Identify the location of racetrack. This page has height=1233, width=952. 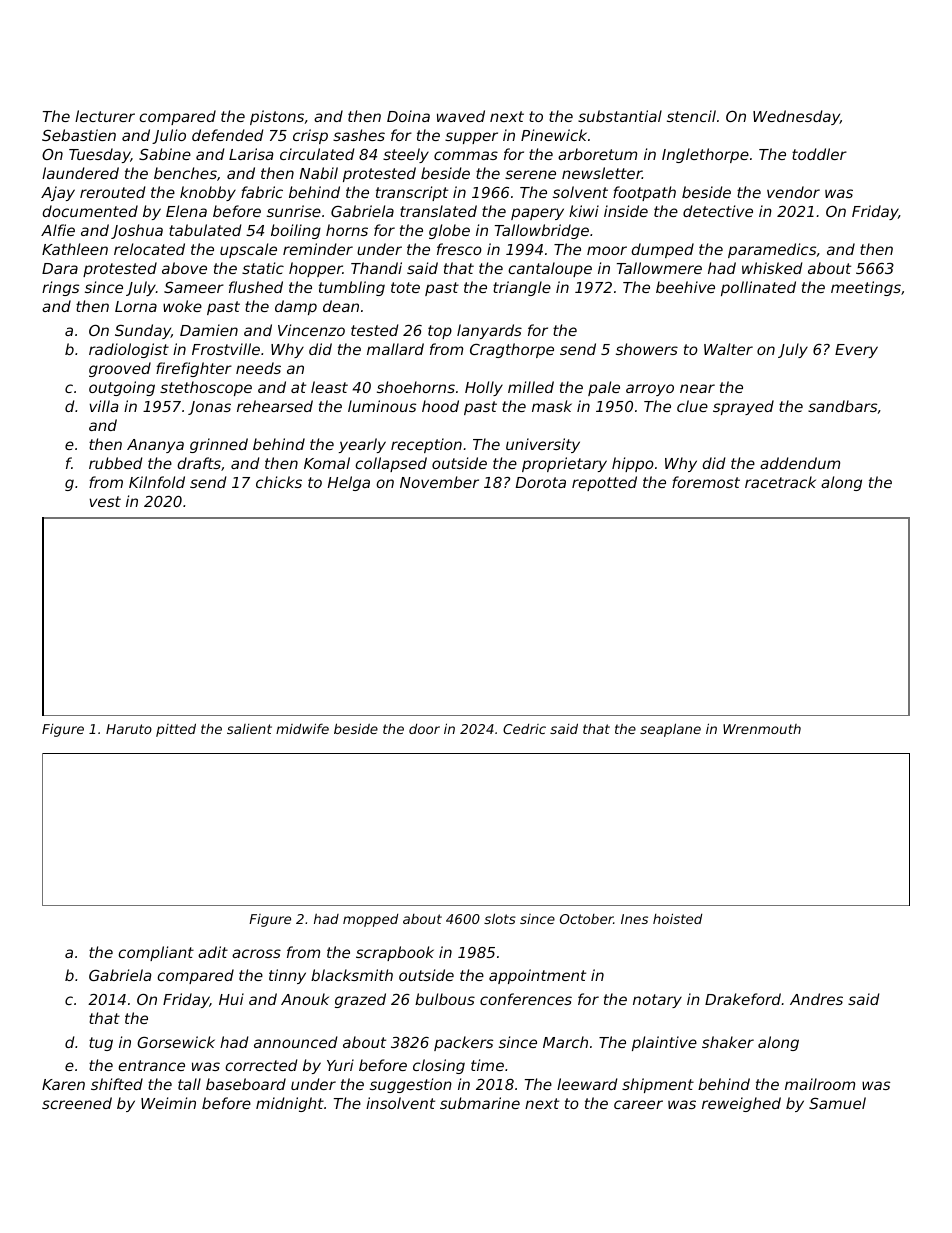
(780, 482).
